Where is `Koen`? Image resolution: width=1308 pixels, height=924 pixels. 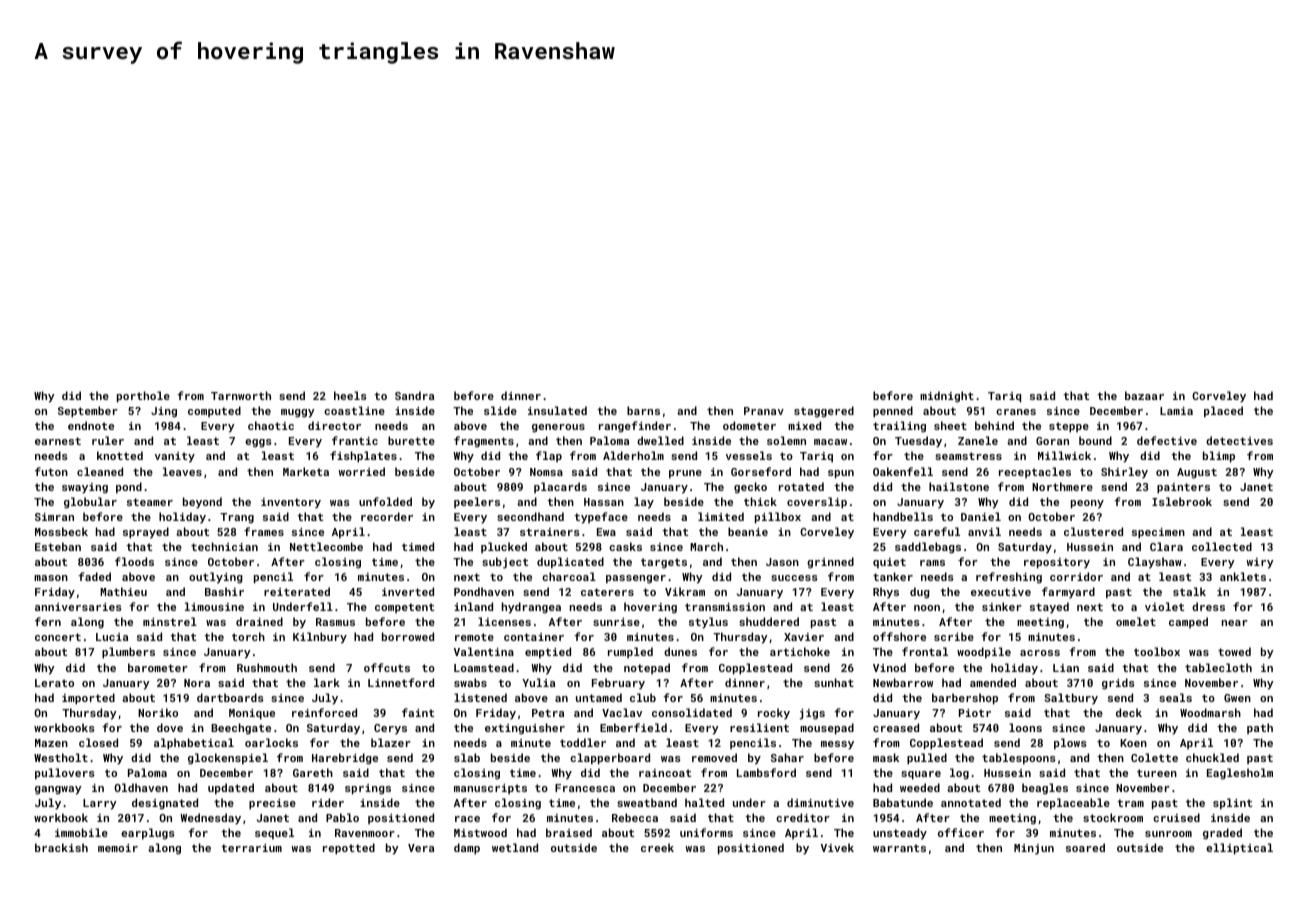
Koen is located at coordinates (1133, 743).
